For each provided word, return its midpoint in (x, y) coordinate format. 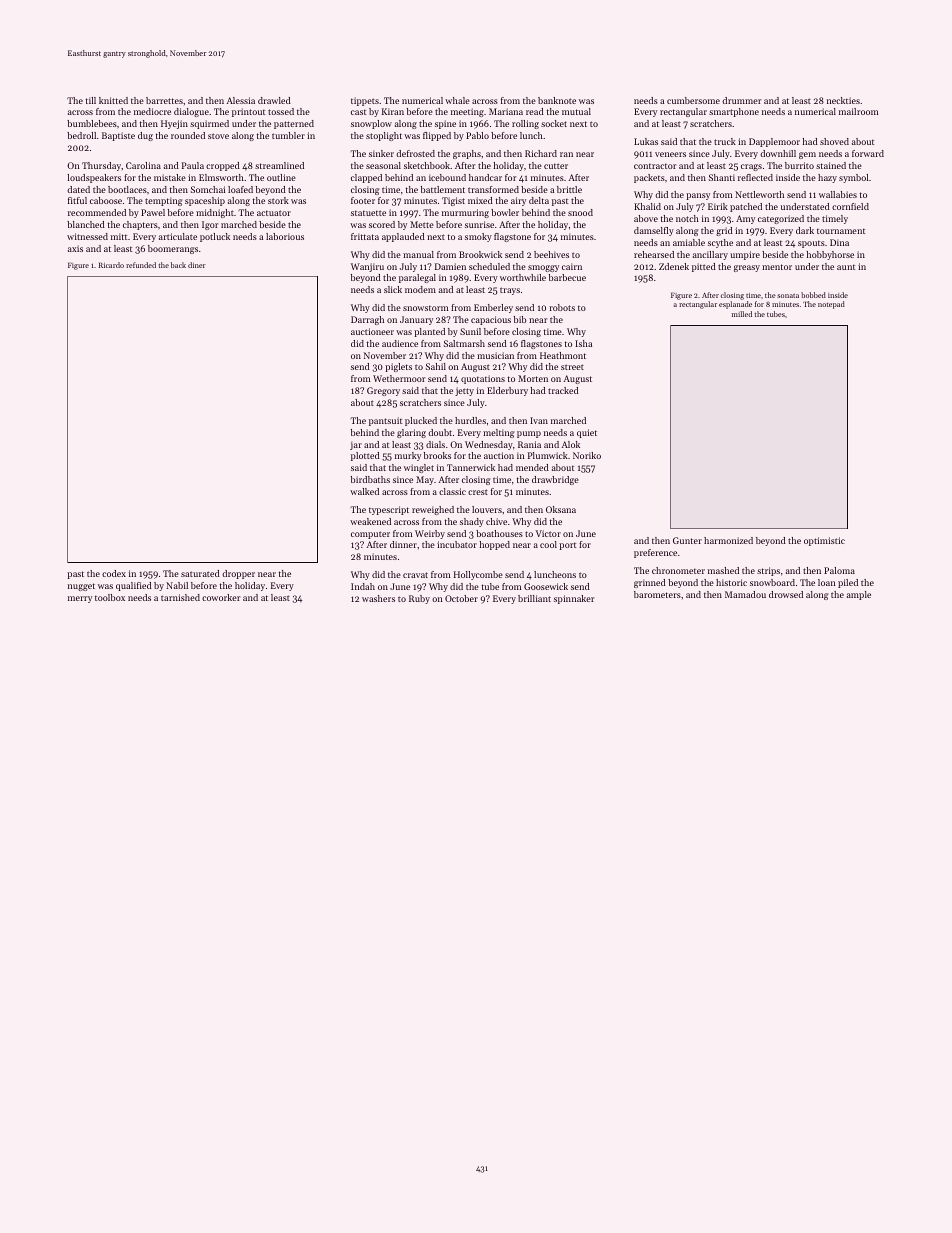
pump (529, 434)
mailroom (858, 111)
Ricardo (111, 265)
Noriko (587, 455)
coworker (221, 597)
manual (418, 254)
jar (356, 445)
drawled (274, 100)
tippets (365, 101)
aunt (846, 267)
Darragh (367, 320)
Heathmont (563, 355)
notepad (831, 305)
